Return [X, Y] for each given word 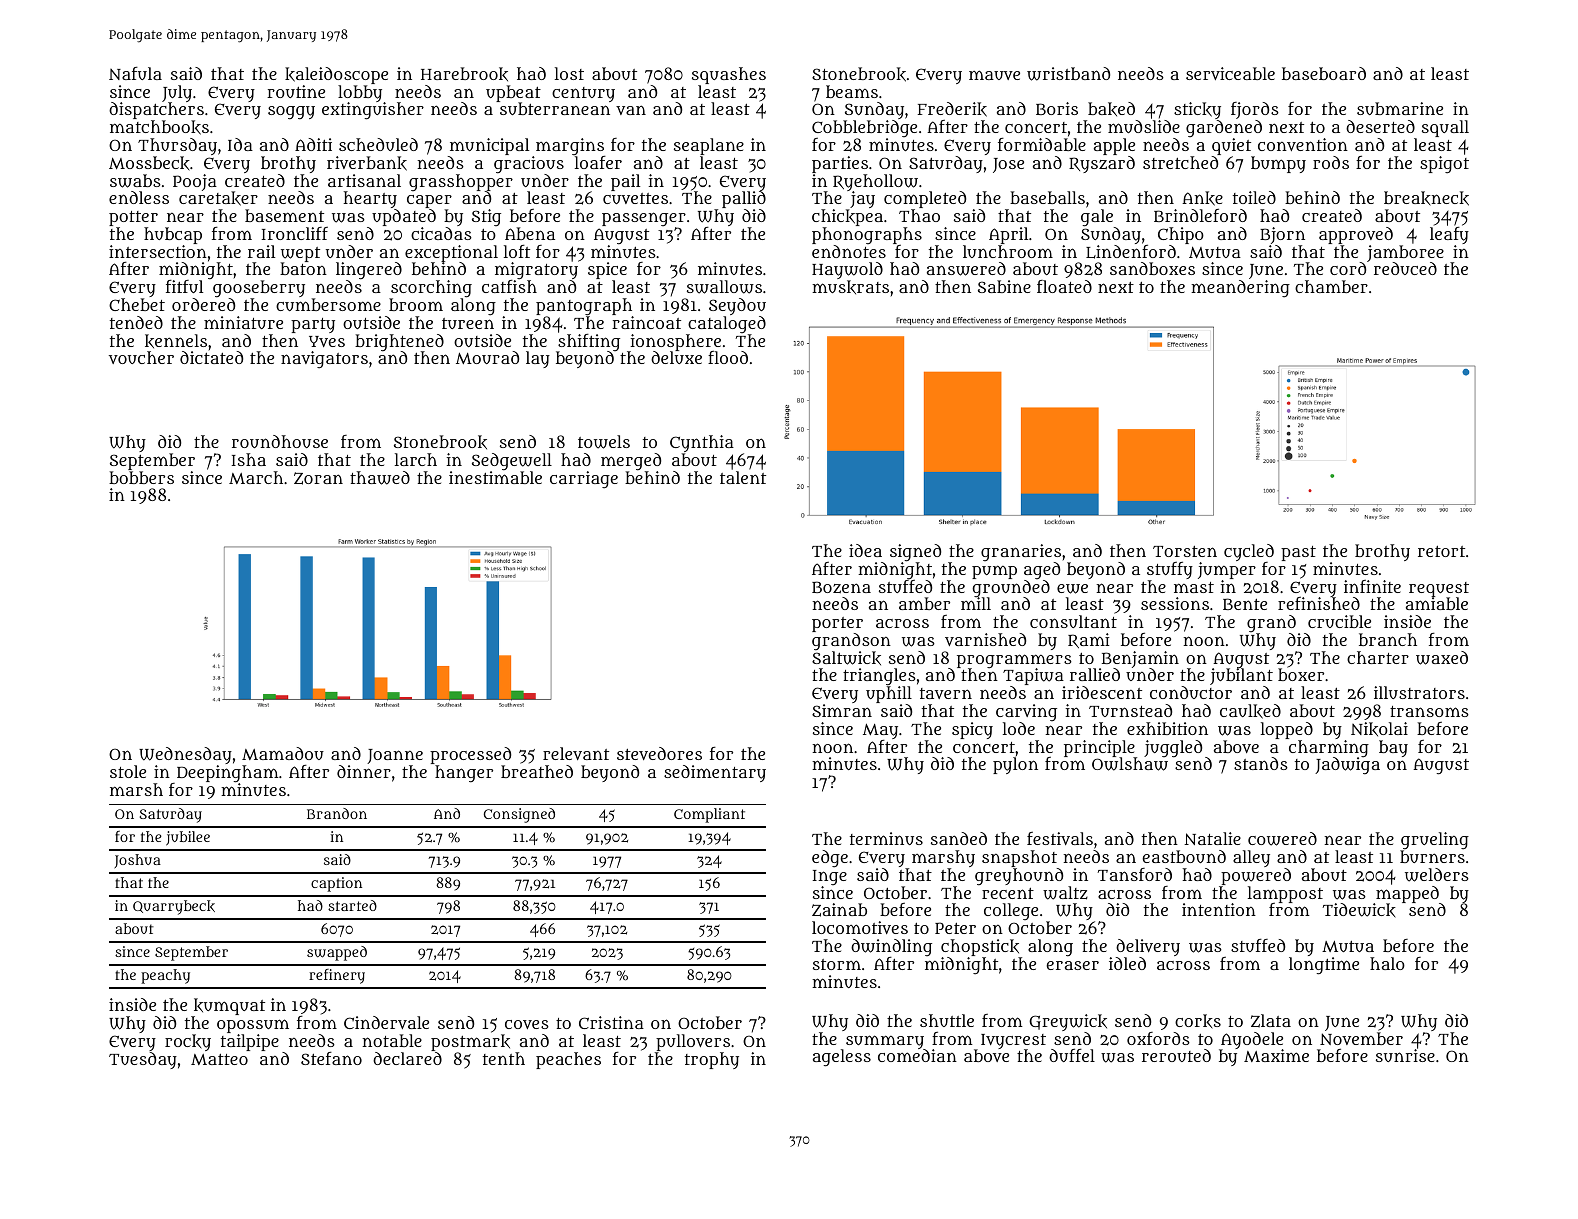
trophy [712, 1060]
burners [1432, 857]
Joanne [395, 756]
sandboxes [1152, 268]
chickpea [847, 217]
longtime [1324, 966]
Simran [842, 710]
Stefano [331, 1058]
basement [284, 215]
